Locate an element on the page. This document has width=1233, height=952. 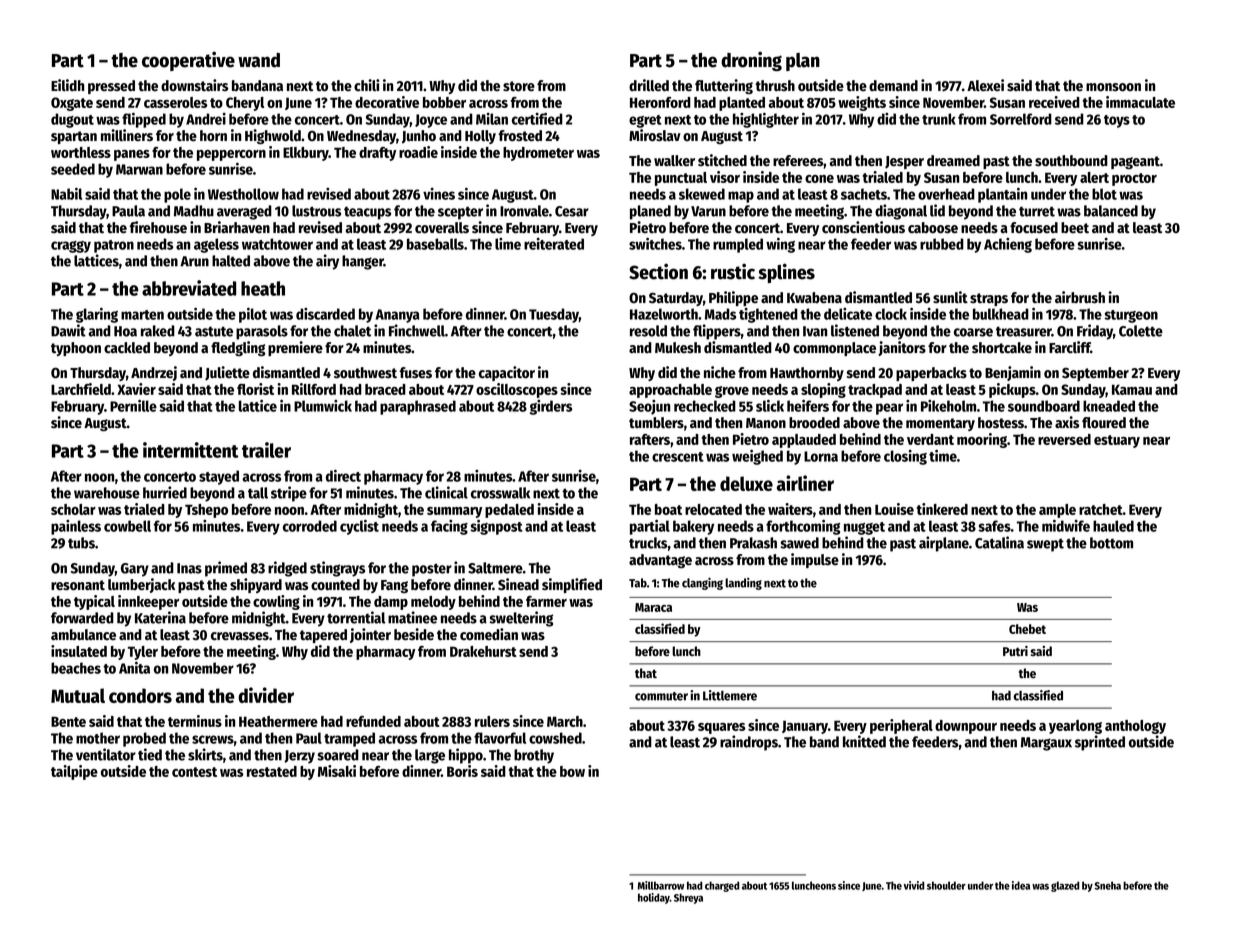
bow is located at coordinates (572, 771).
